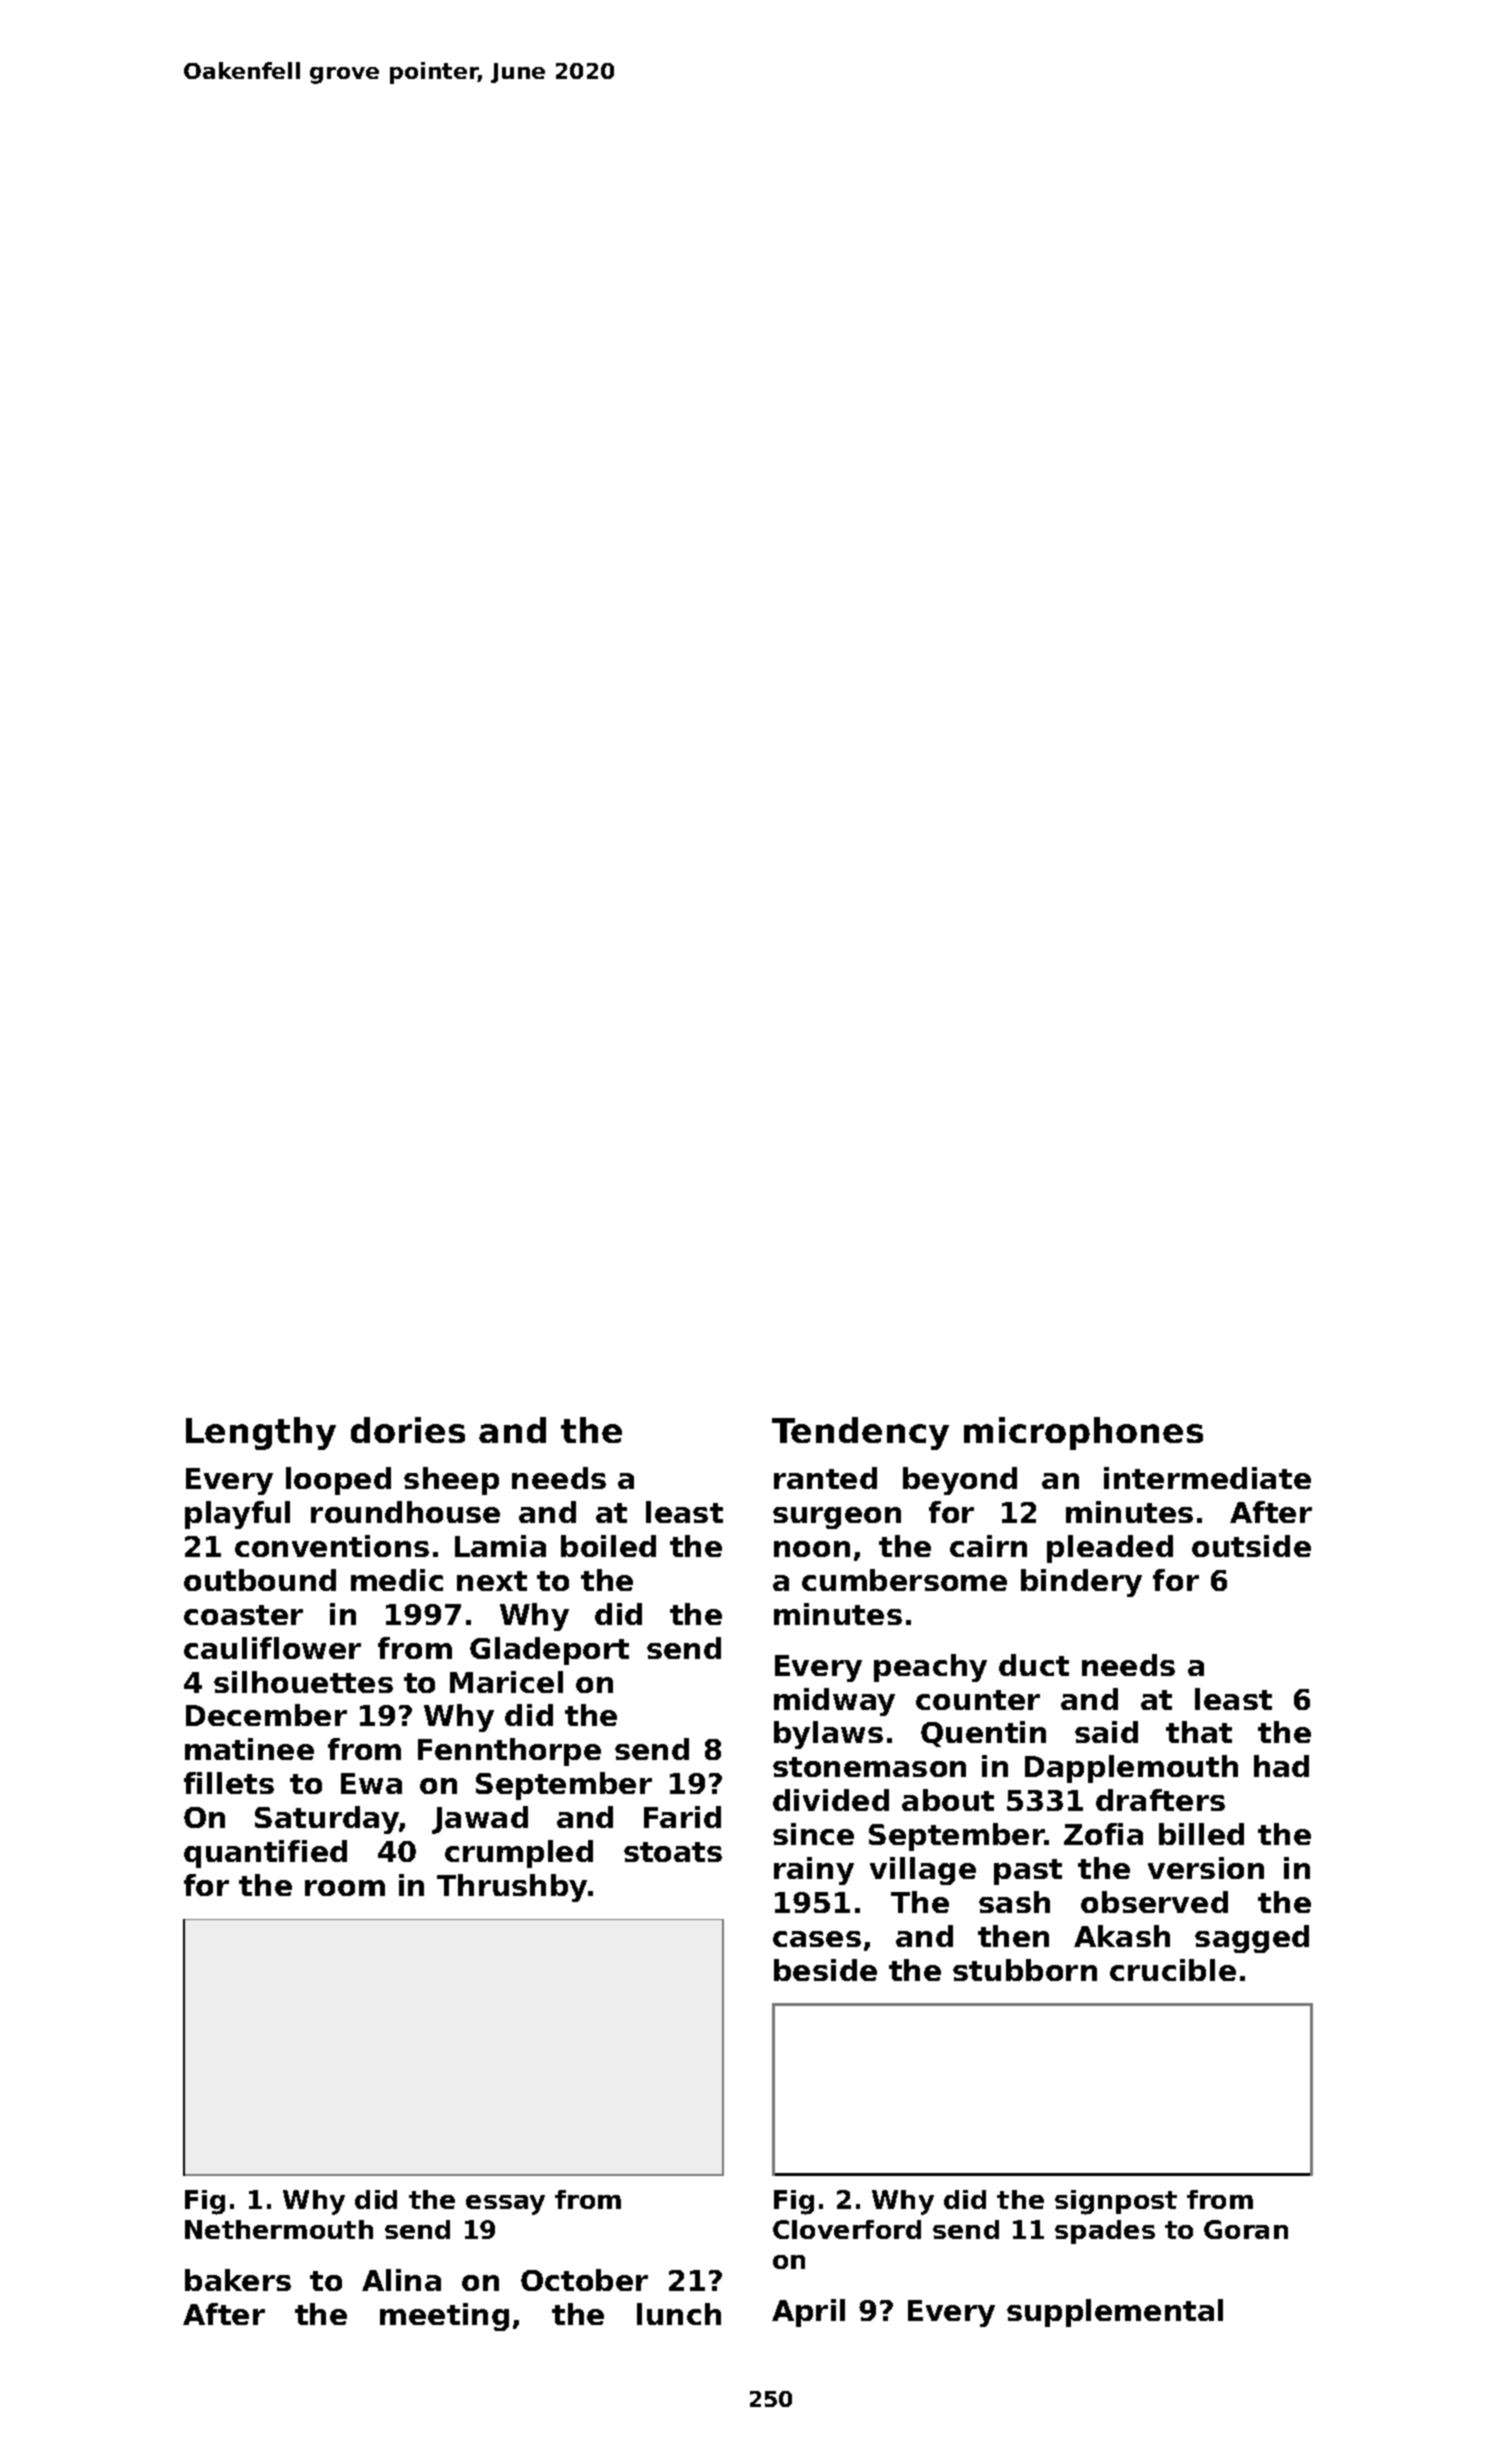 The height and width of the screenshot is (2464, 1496). I want to click on Lengthy, so click(261, 1433).
